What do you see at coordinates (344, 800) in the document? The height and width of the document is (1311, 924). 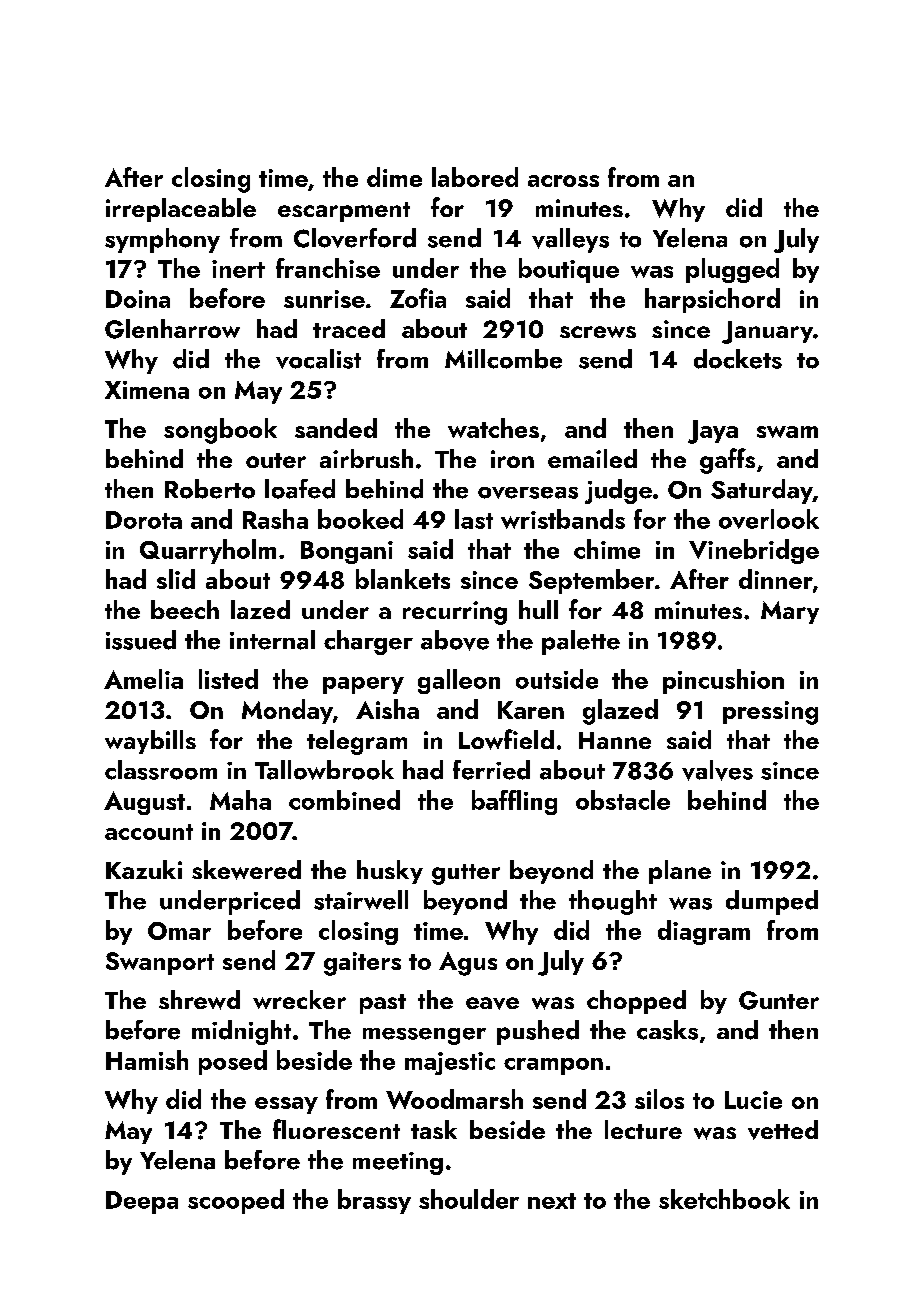 I see `combined` at bounding box center [344, 800].
